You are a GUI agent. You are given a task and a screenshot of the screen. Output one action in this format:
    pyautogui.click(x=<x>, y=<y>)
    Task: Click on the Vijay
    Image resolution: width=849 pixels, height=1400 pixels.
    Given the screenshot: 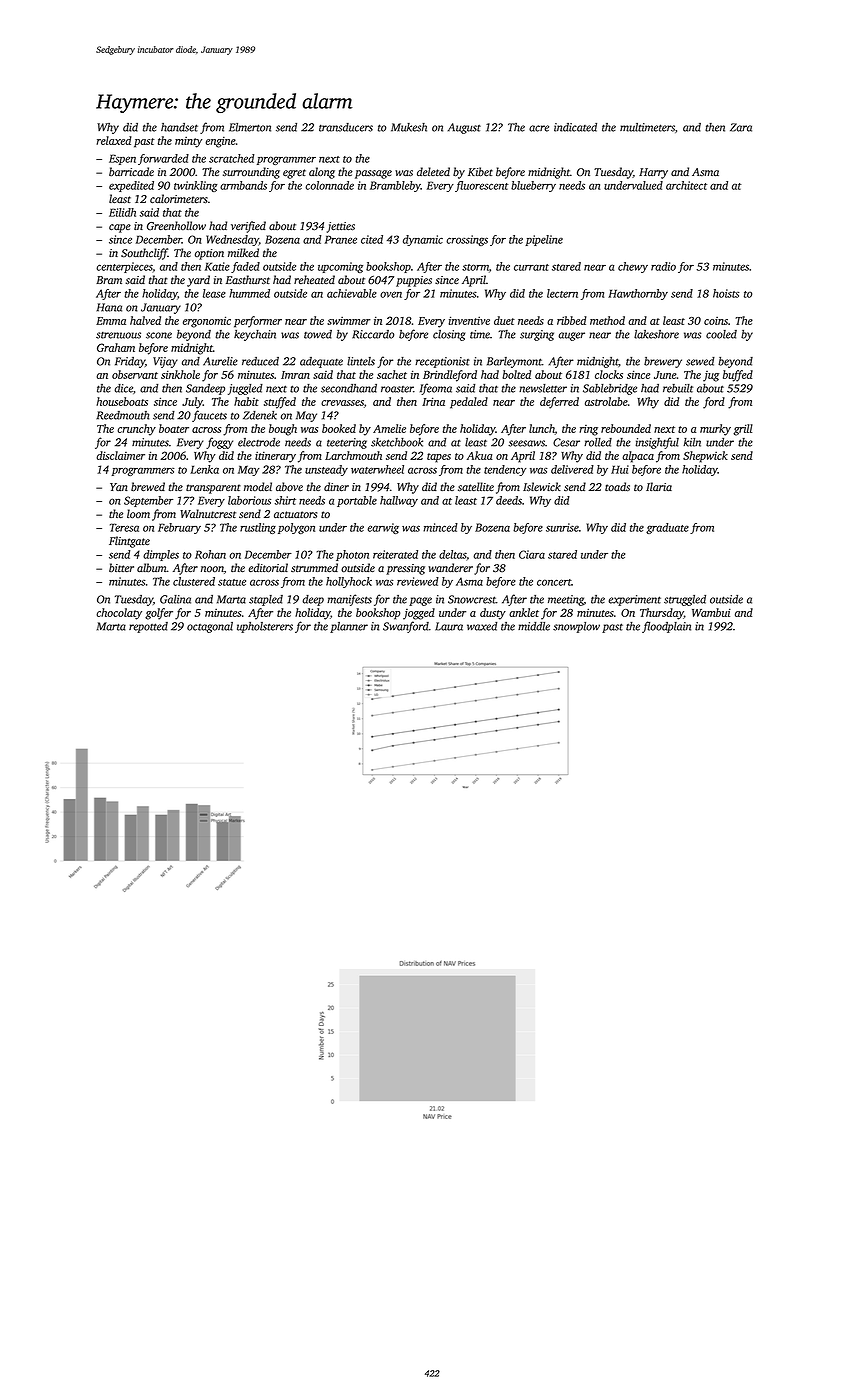 What is the action you would take?
    pyautogui.click(x=165, y=362)
